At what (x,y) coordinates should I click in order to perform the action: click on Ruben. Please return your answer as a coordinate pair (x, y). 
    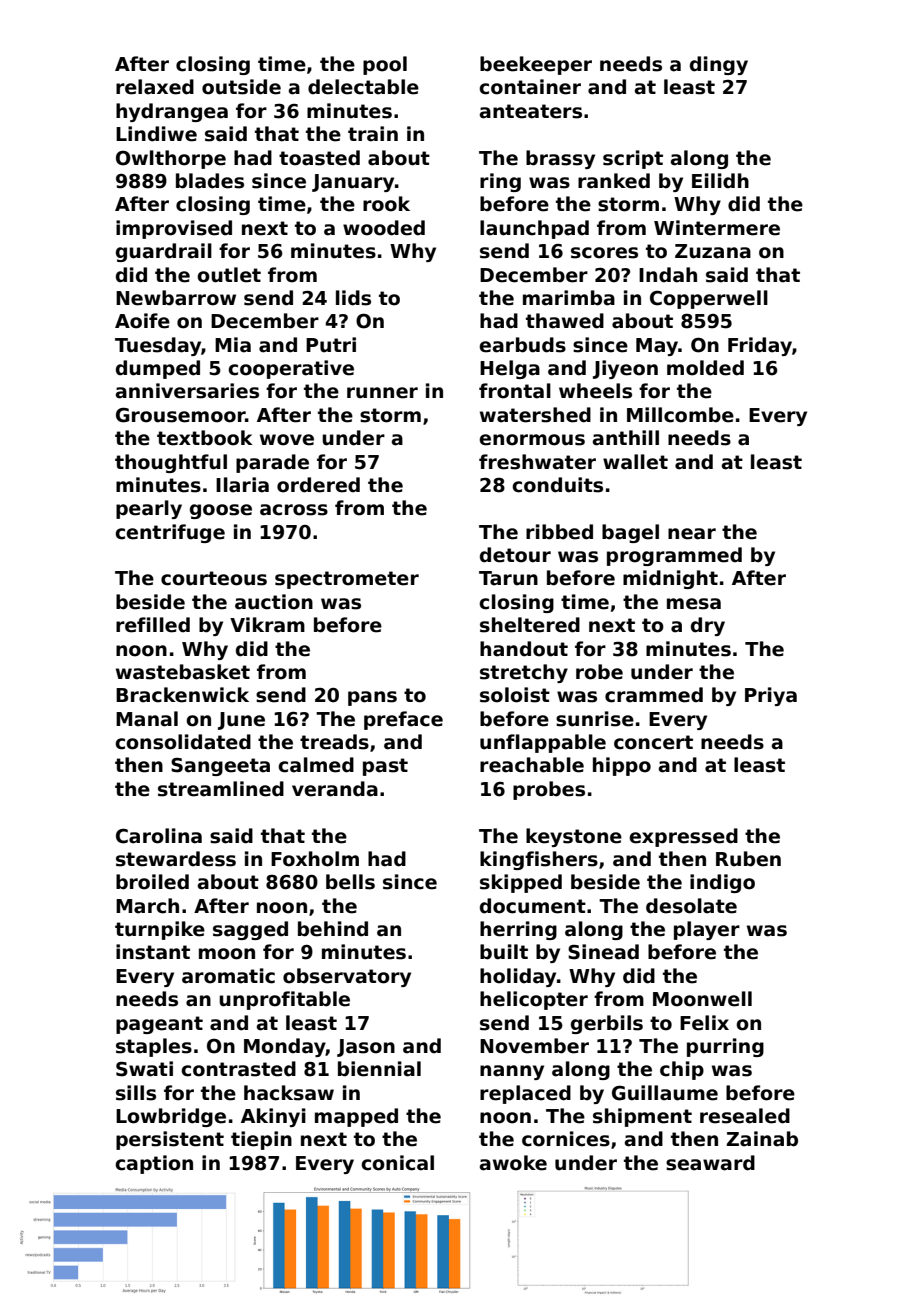
    Looking at the image, I should click on (748, 859).
